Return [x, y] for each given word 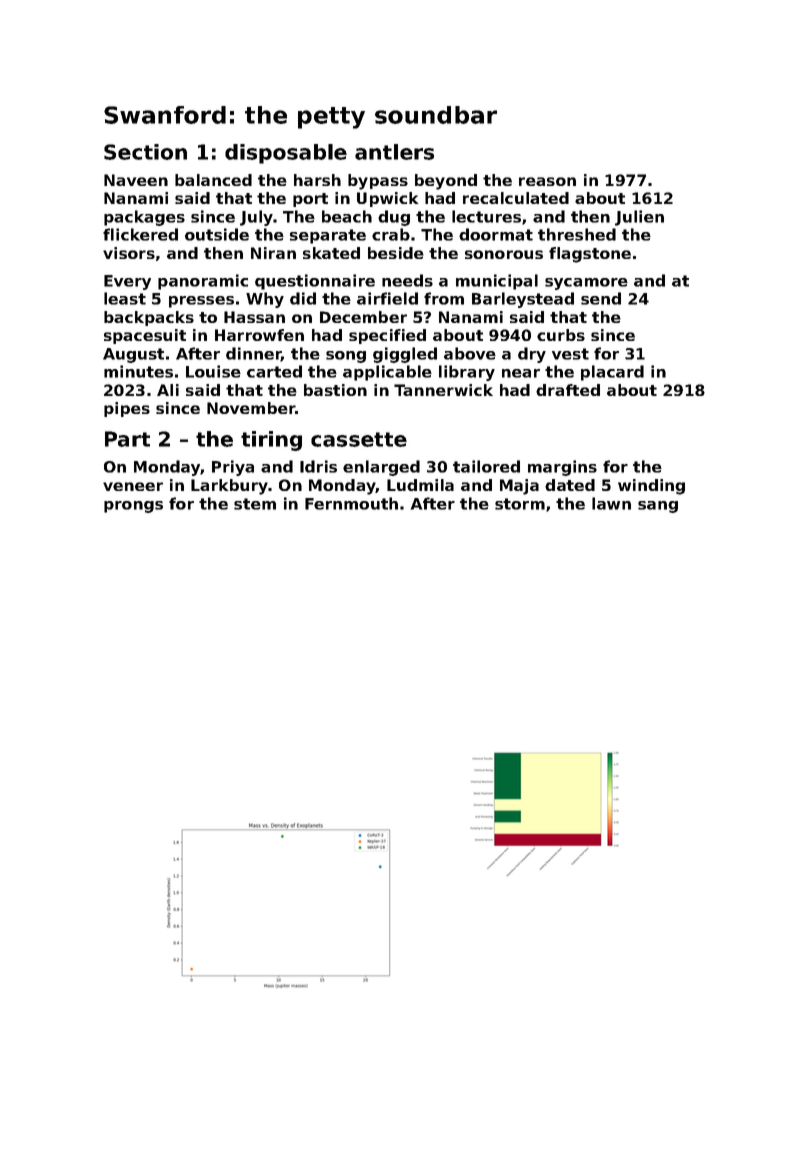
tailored [486, 466]
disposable [286, 154]
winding [651, 487]
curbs [561, 335]
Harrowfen [259, 335]
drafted [568, 390]
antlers [394, 152]
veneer [133, 486]
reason [547, 181]
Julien [639, 218]
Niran [273, 253]
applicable [387, 373]
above [470, 353]
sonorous [504, 254]
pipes [127, 409]
